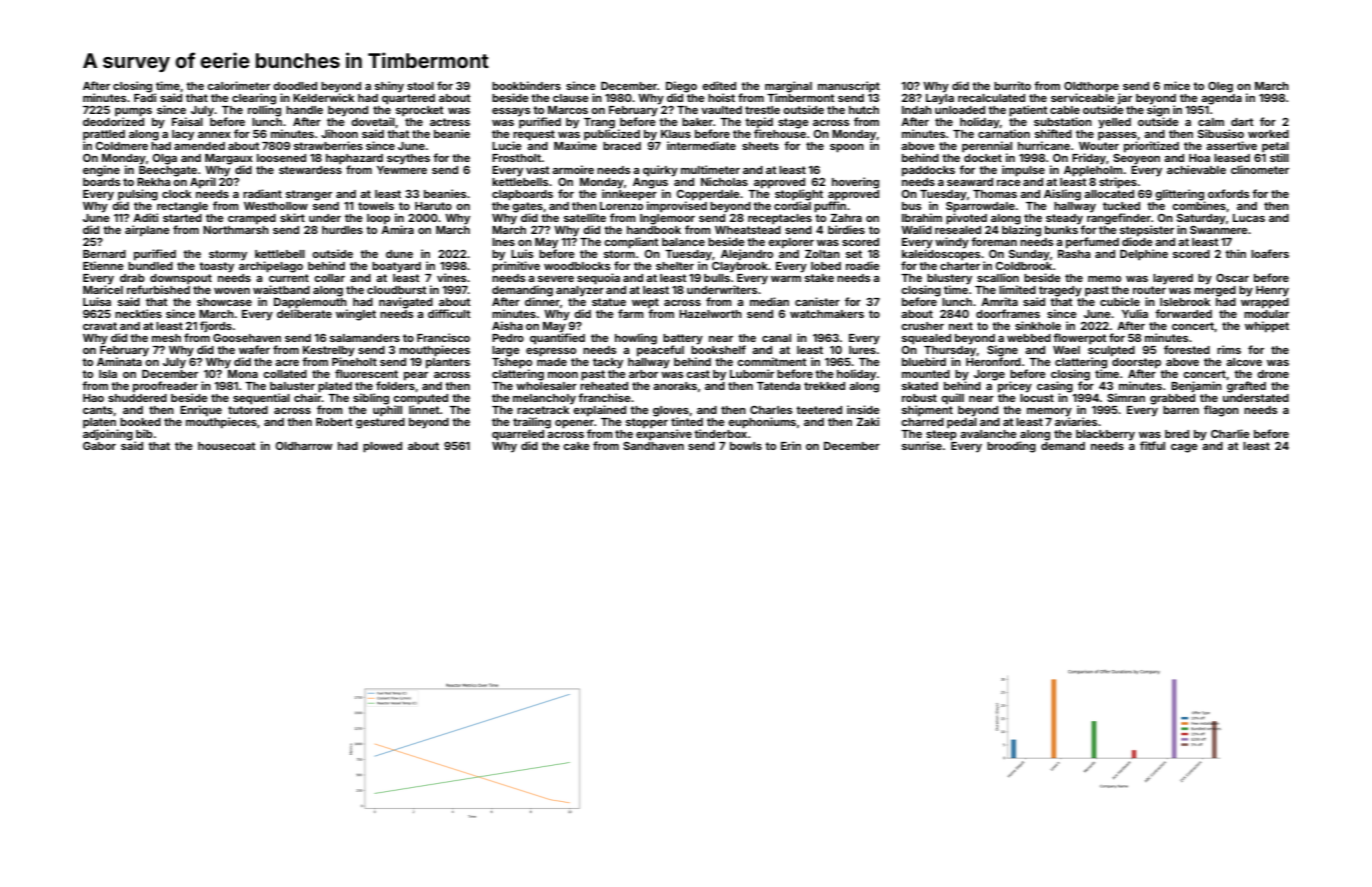 The image size is (1372, 887). What do you see at coordinates (681, 87) in the page?
I see `Diego` at bounding box center [681, 87].
